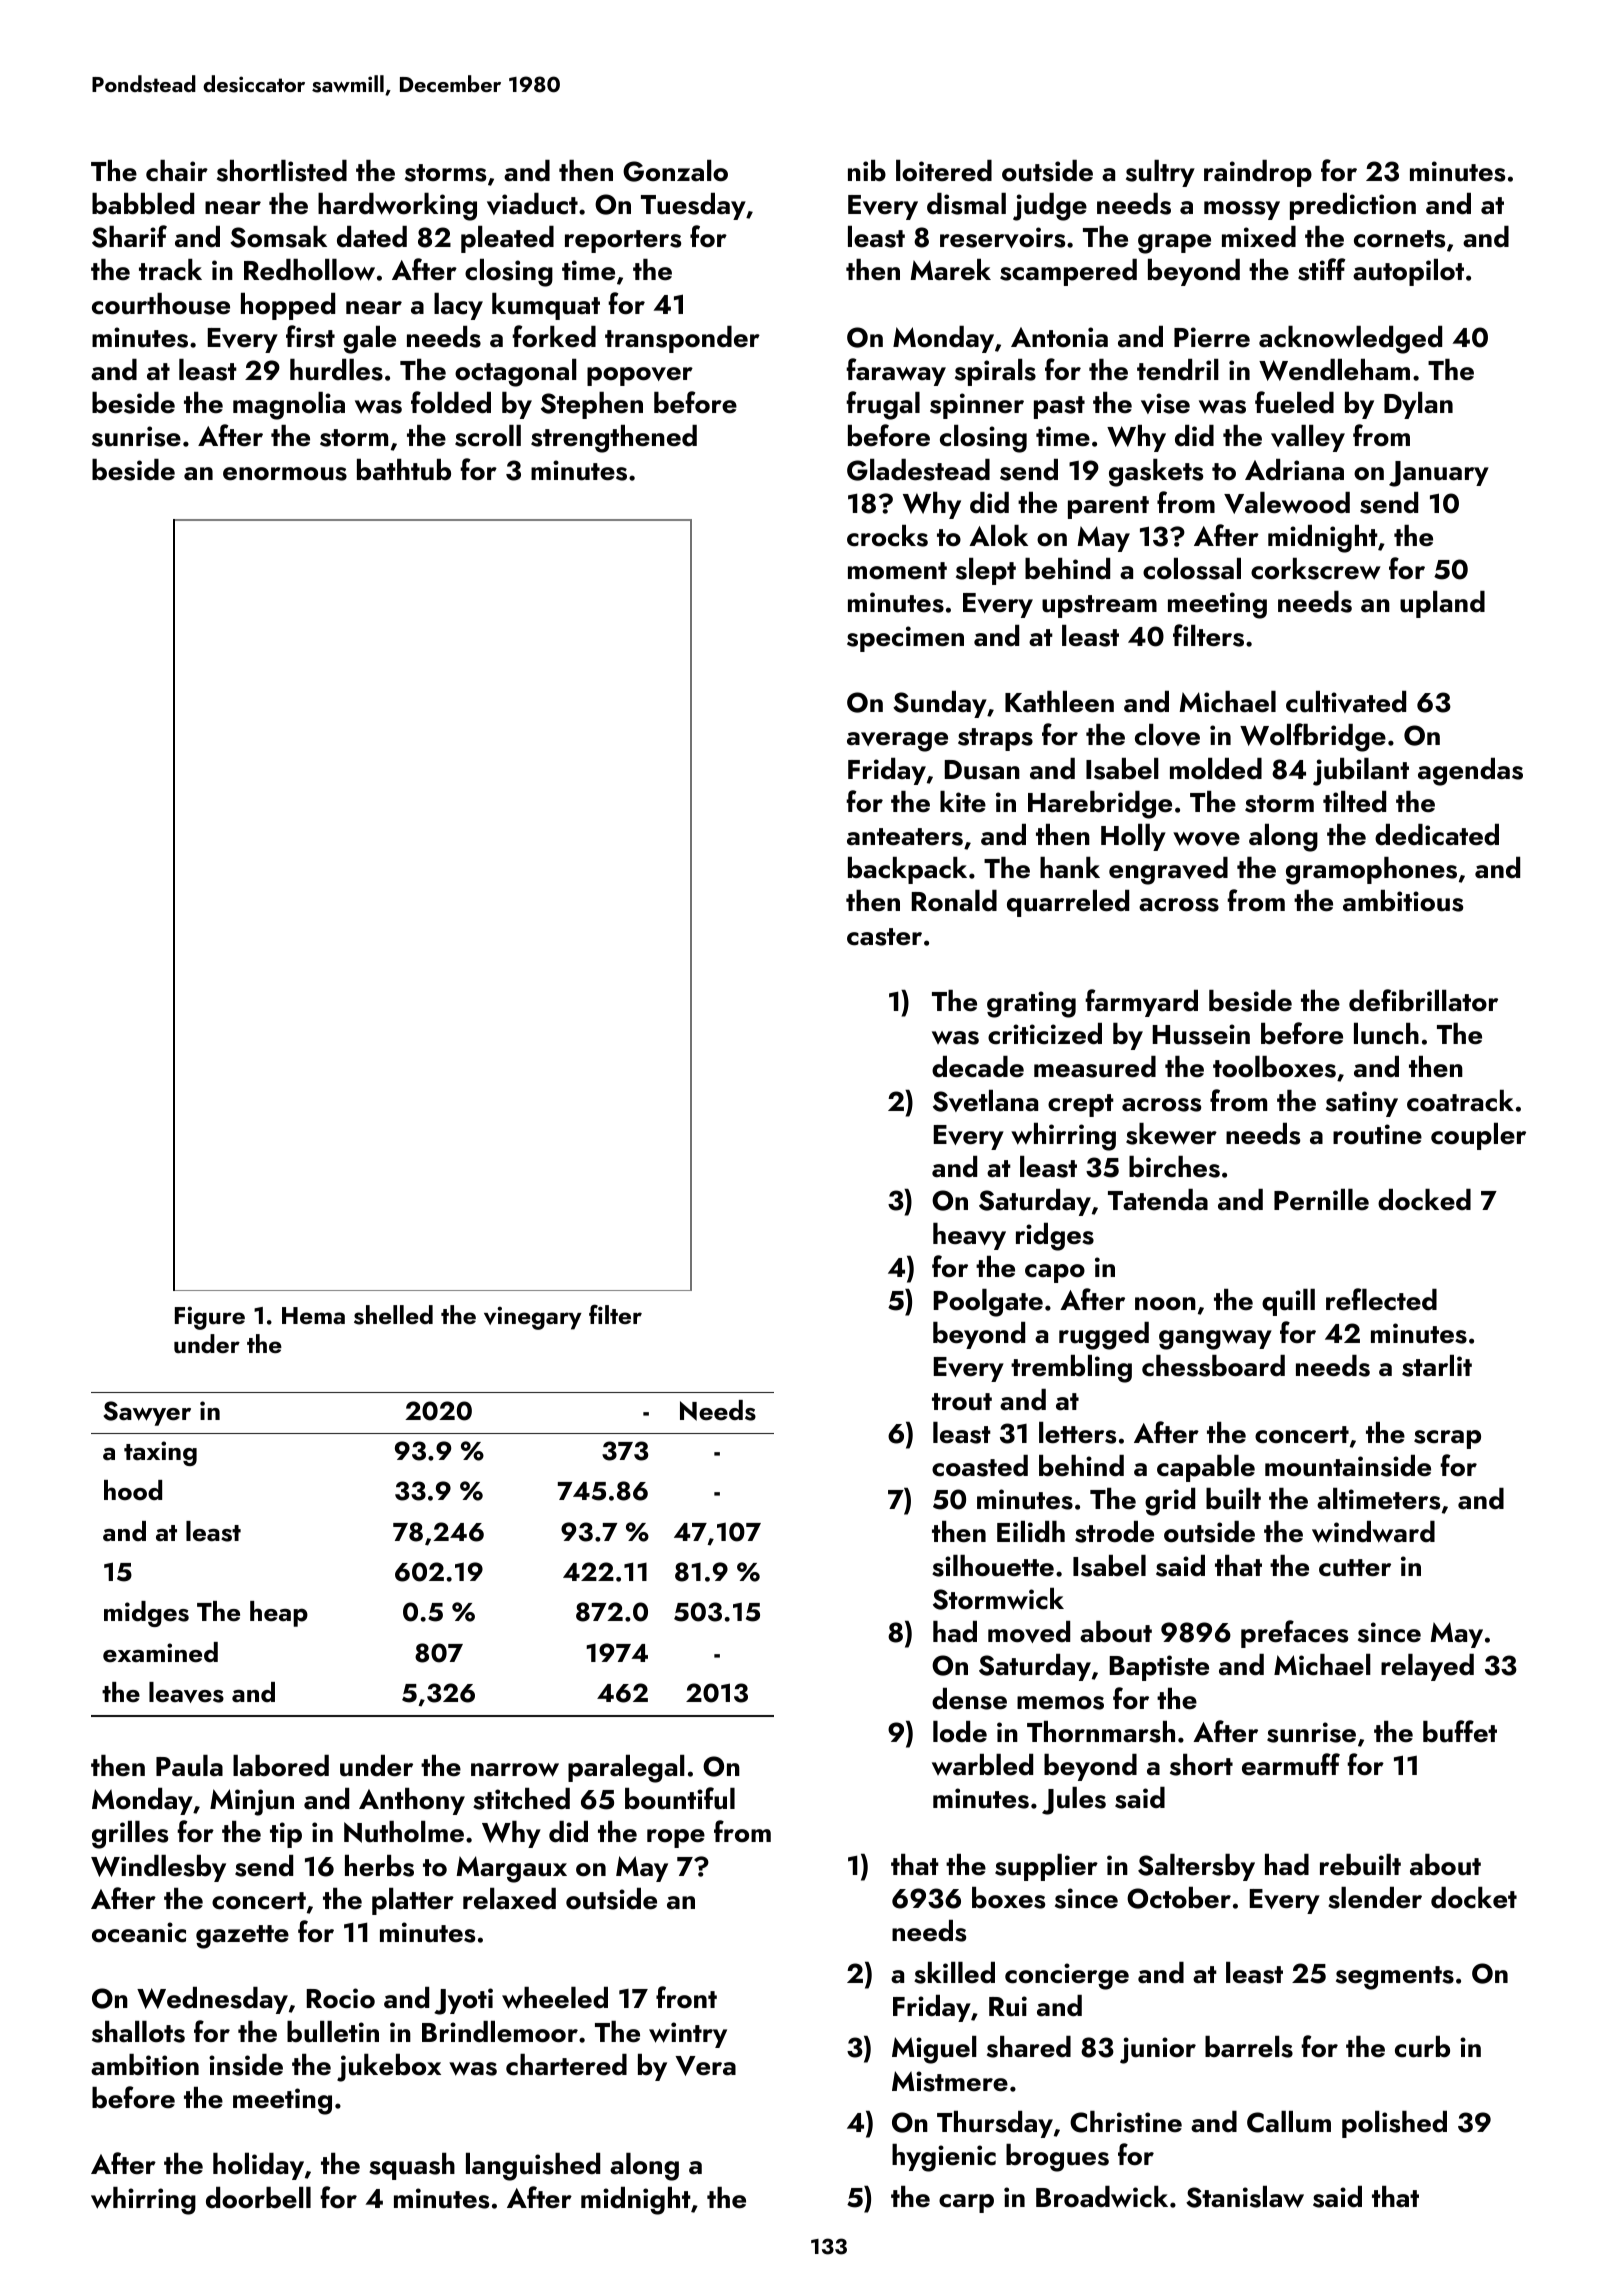 Image resolution: width=1620 pixels, height=2292 pixels. I want to click on relayed, so click(1427, 1667).
